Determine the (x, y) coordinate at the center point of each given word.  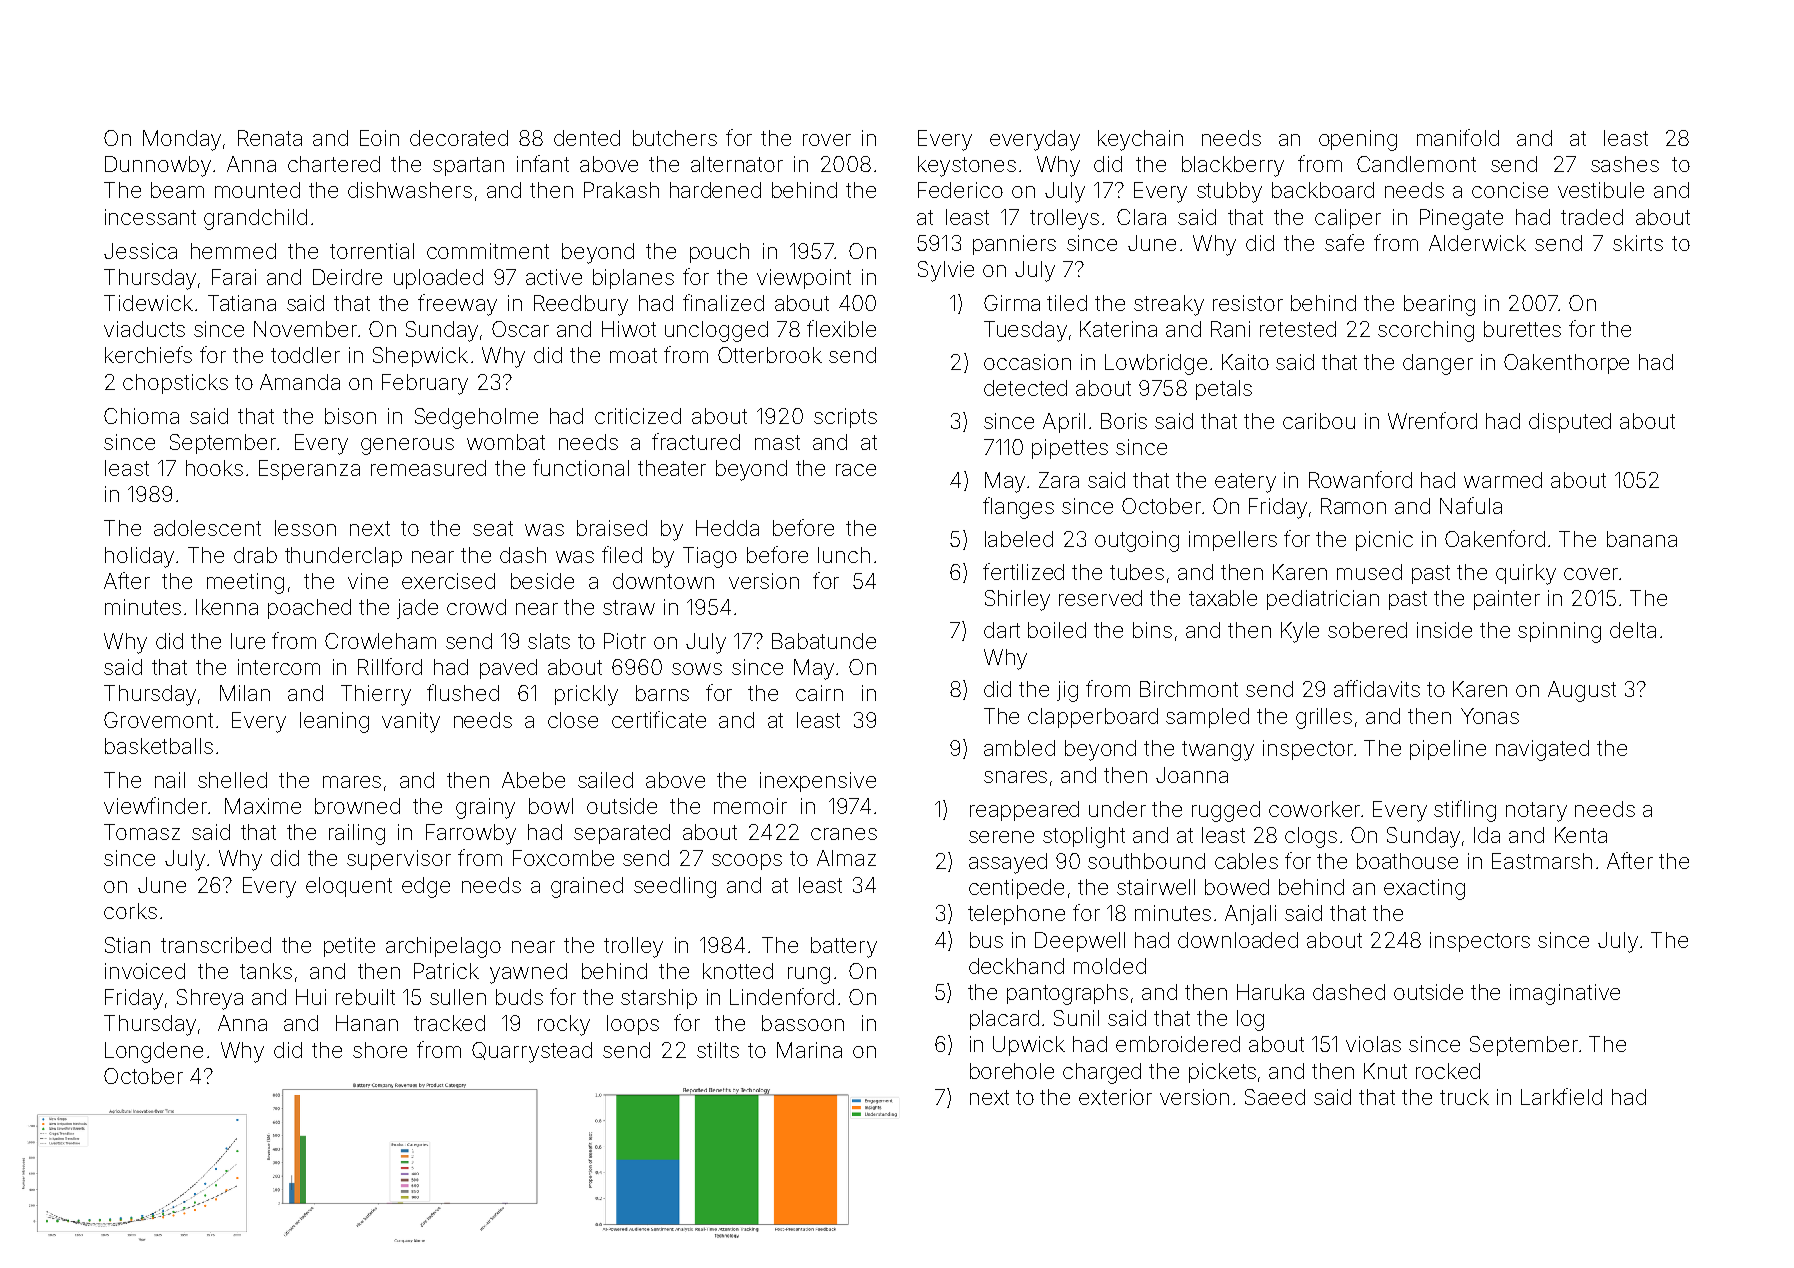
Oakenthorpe (1566, 364)
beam (177, 190)
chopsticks (175, 384)
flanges (1018, 508)
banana (1642, 539)
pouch (719, 253)
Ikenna (227, 607)
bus (986, 940)
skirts (1638, 243)
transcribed (216, 945)
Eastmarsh (1542, 861)
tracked (449, 1023)
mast (777, 442)
